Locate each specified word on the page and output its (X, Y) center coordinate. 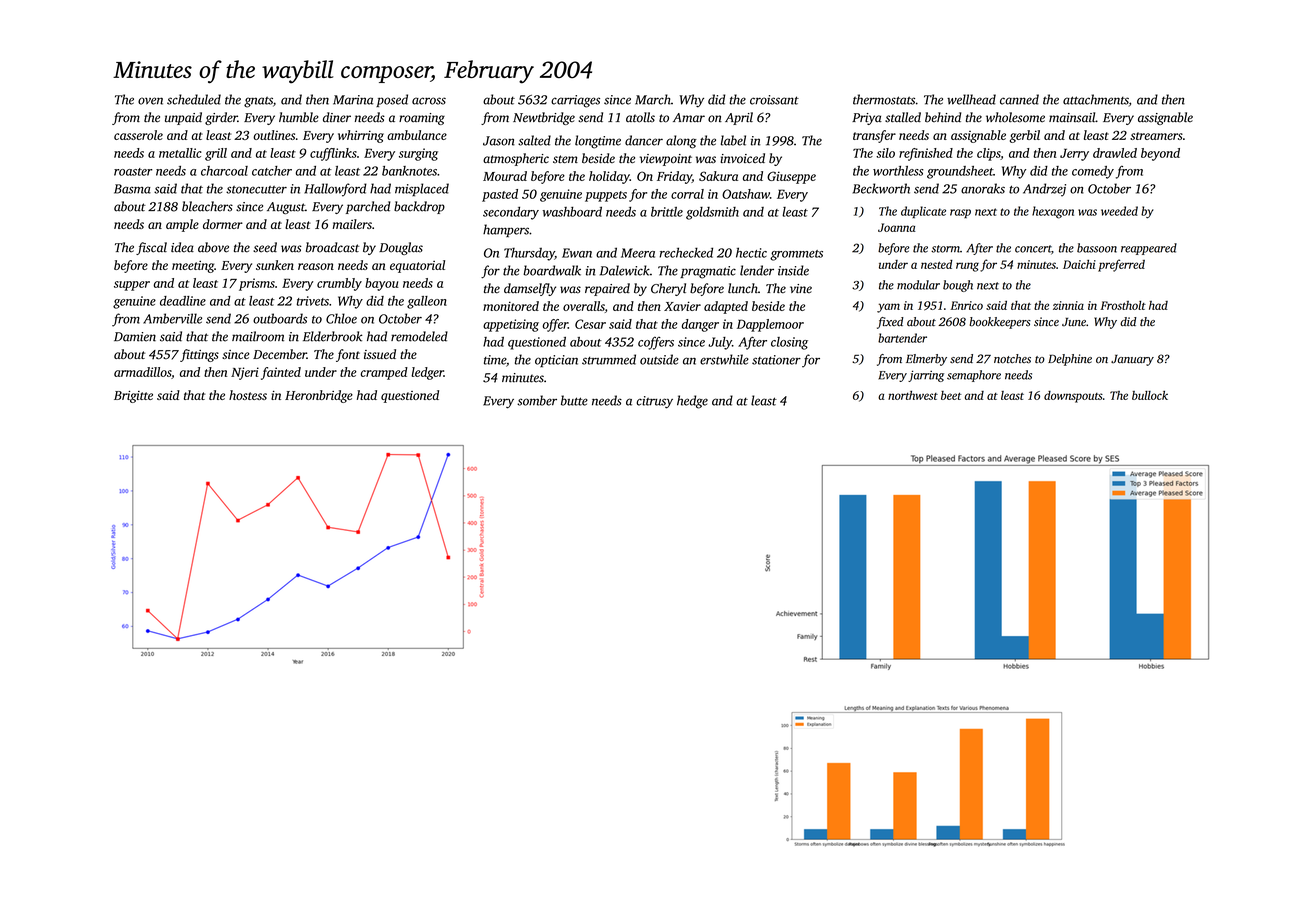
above (213, 247)
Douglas (401, 248)
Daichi (1079, 264)
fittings (199, 355)
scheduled (194, 99)
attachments (1096, 99)
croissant (774, 100)
